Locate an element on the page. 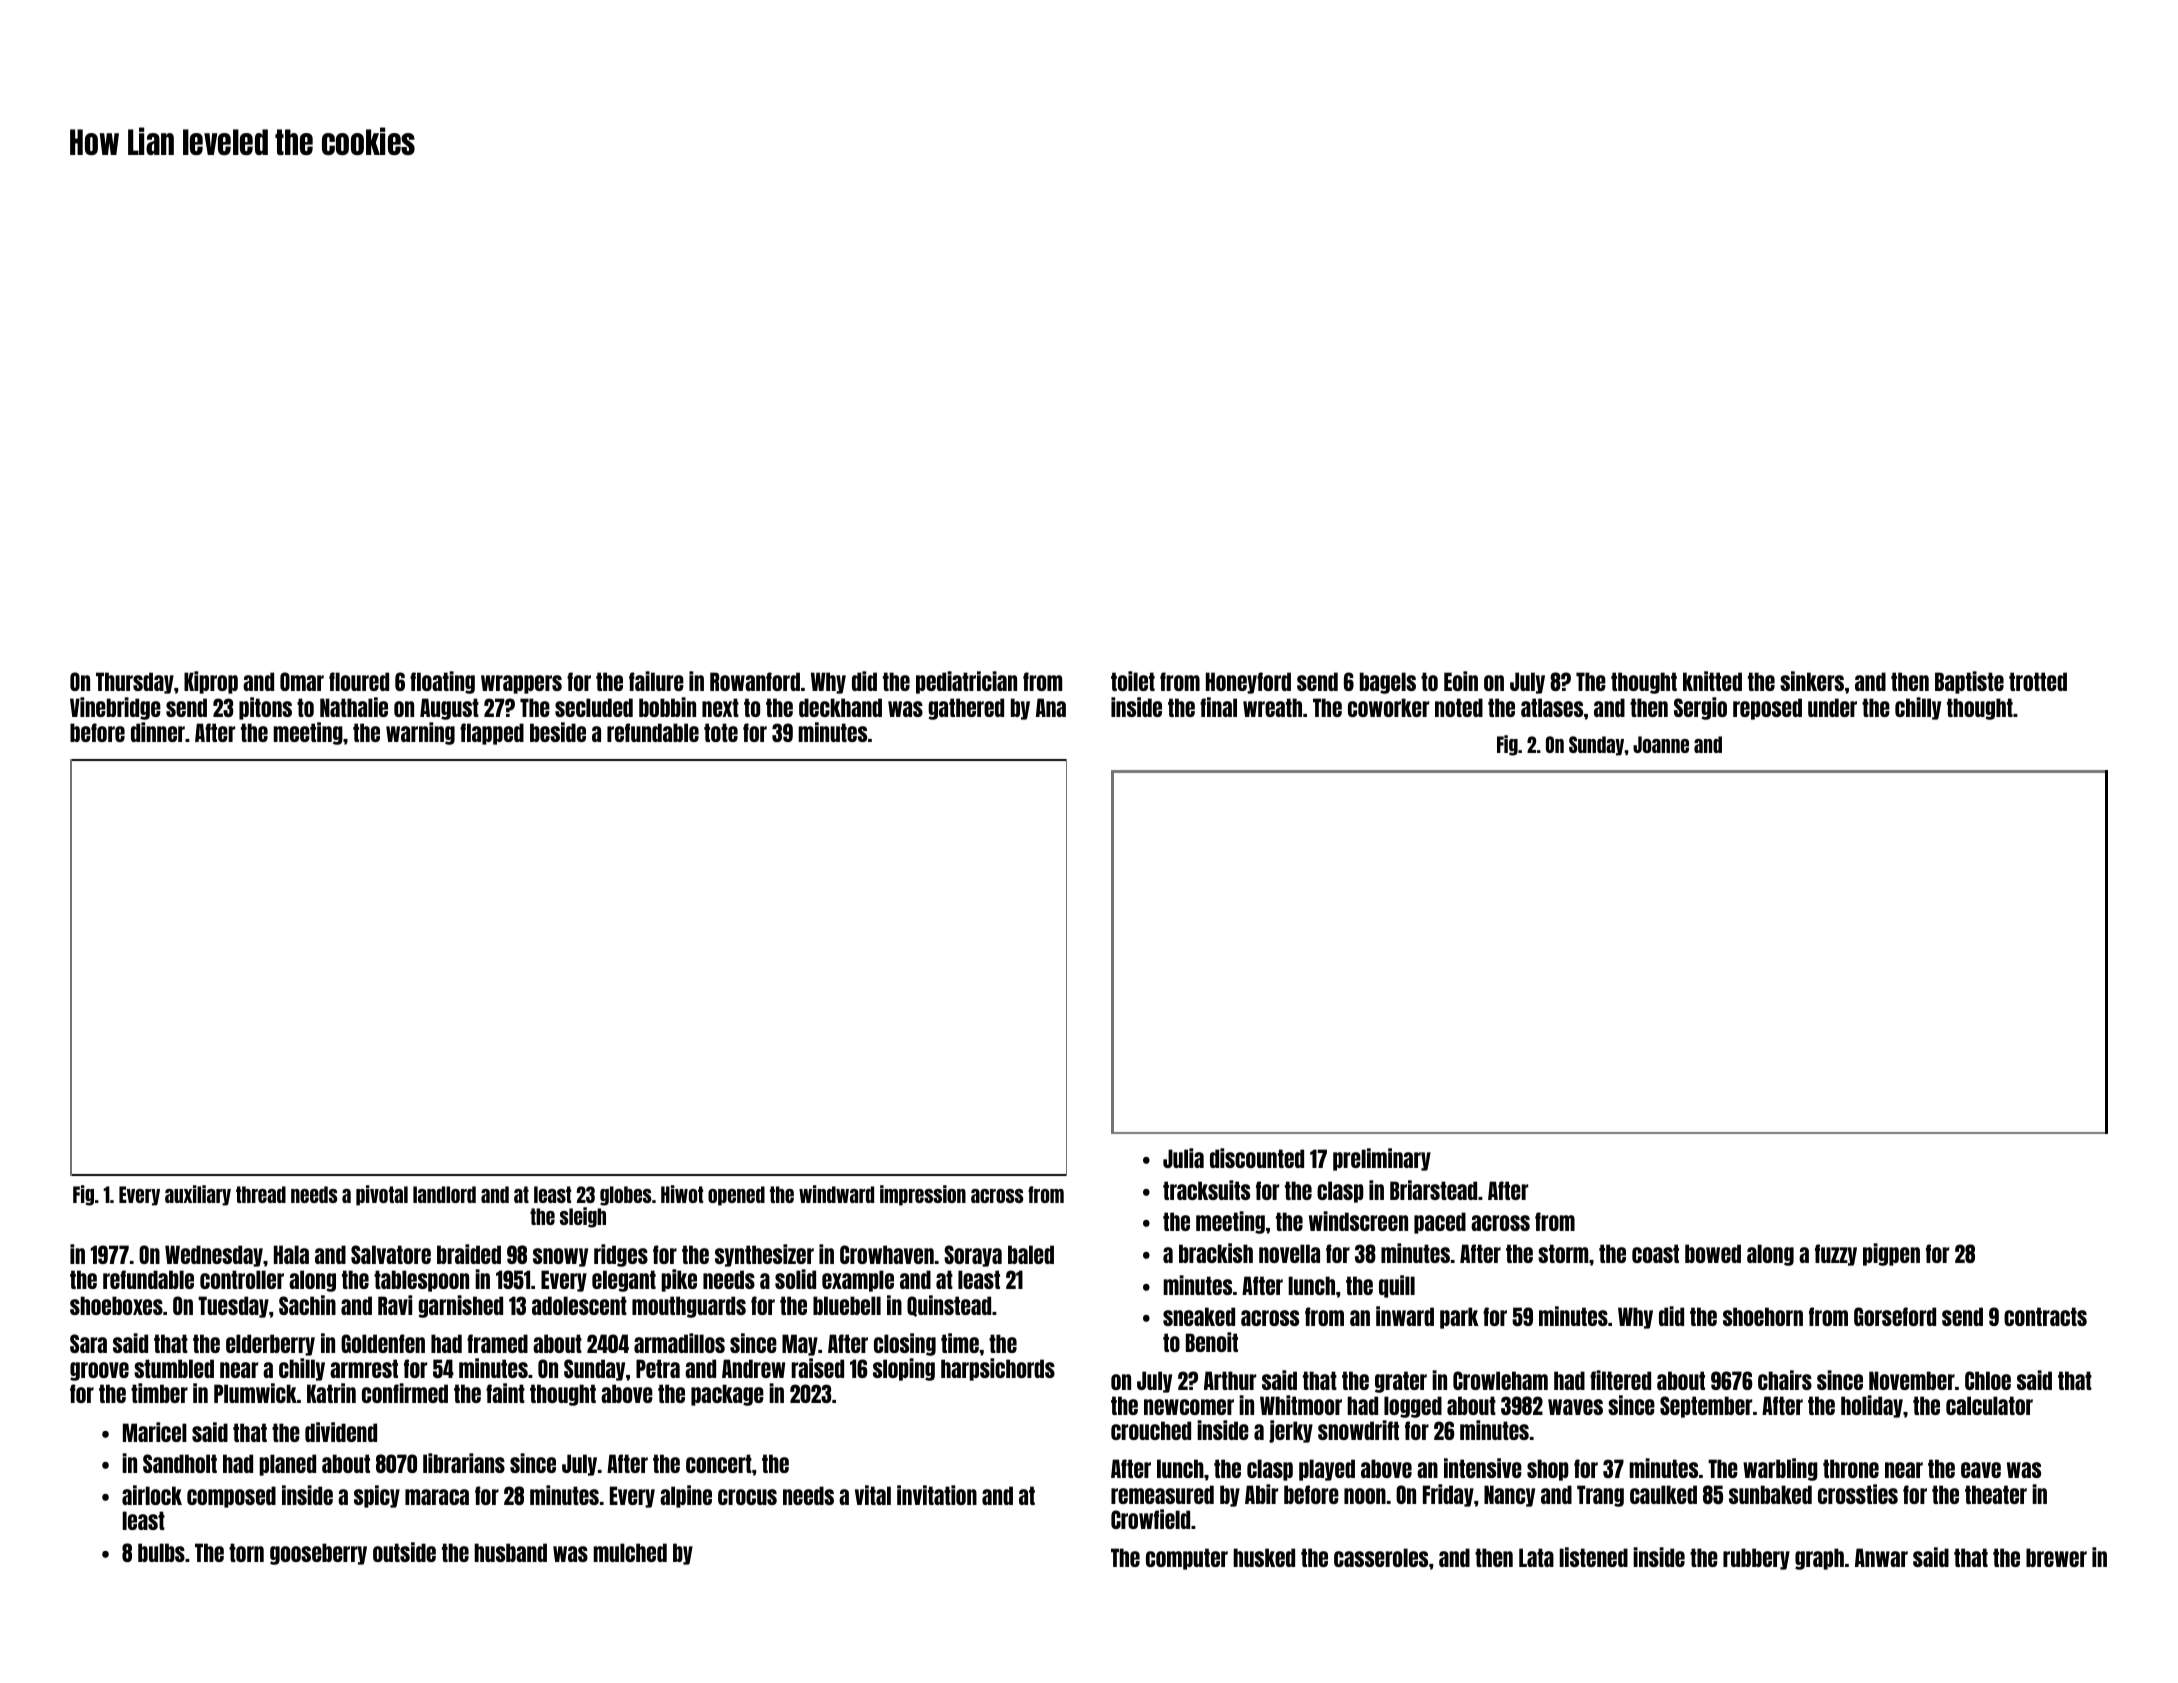 The image size is (2178, 1683). Hiwot is located at coordinates (682, 1194).
